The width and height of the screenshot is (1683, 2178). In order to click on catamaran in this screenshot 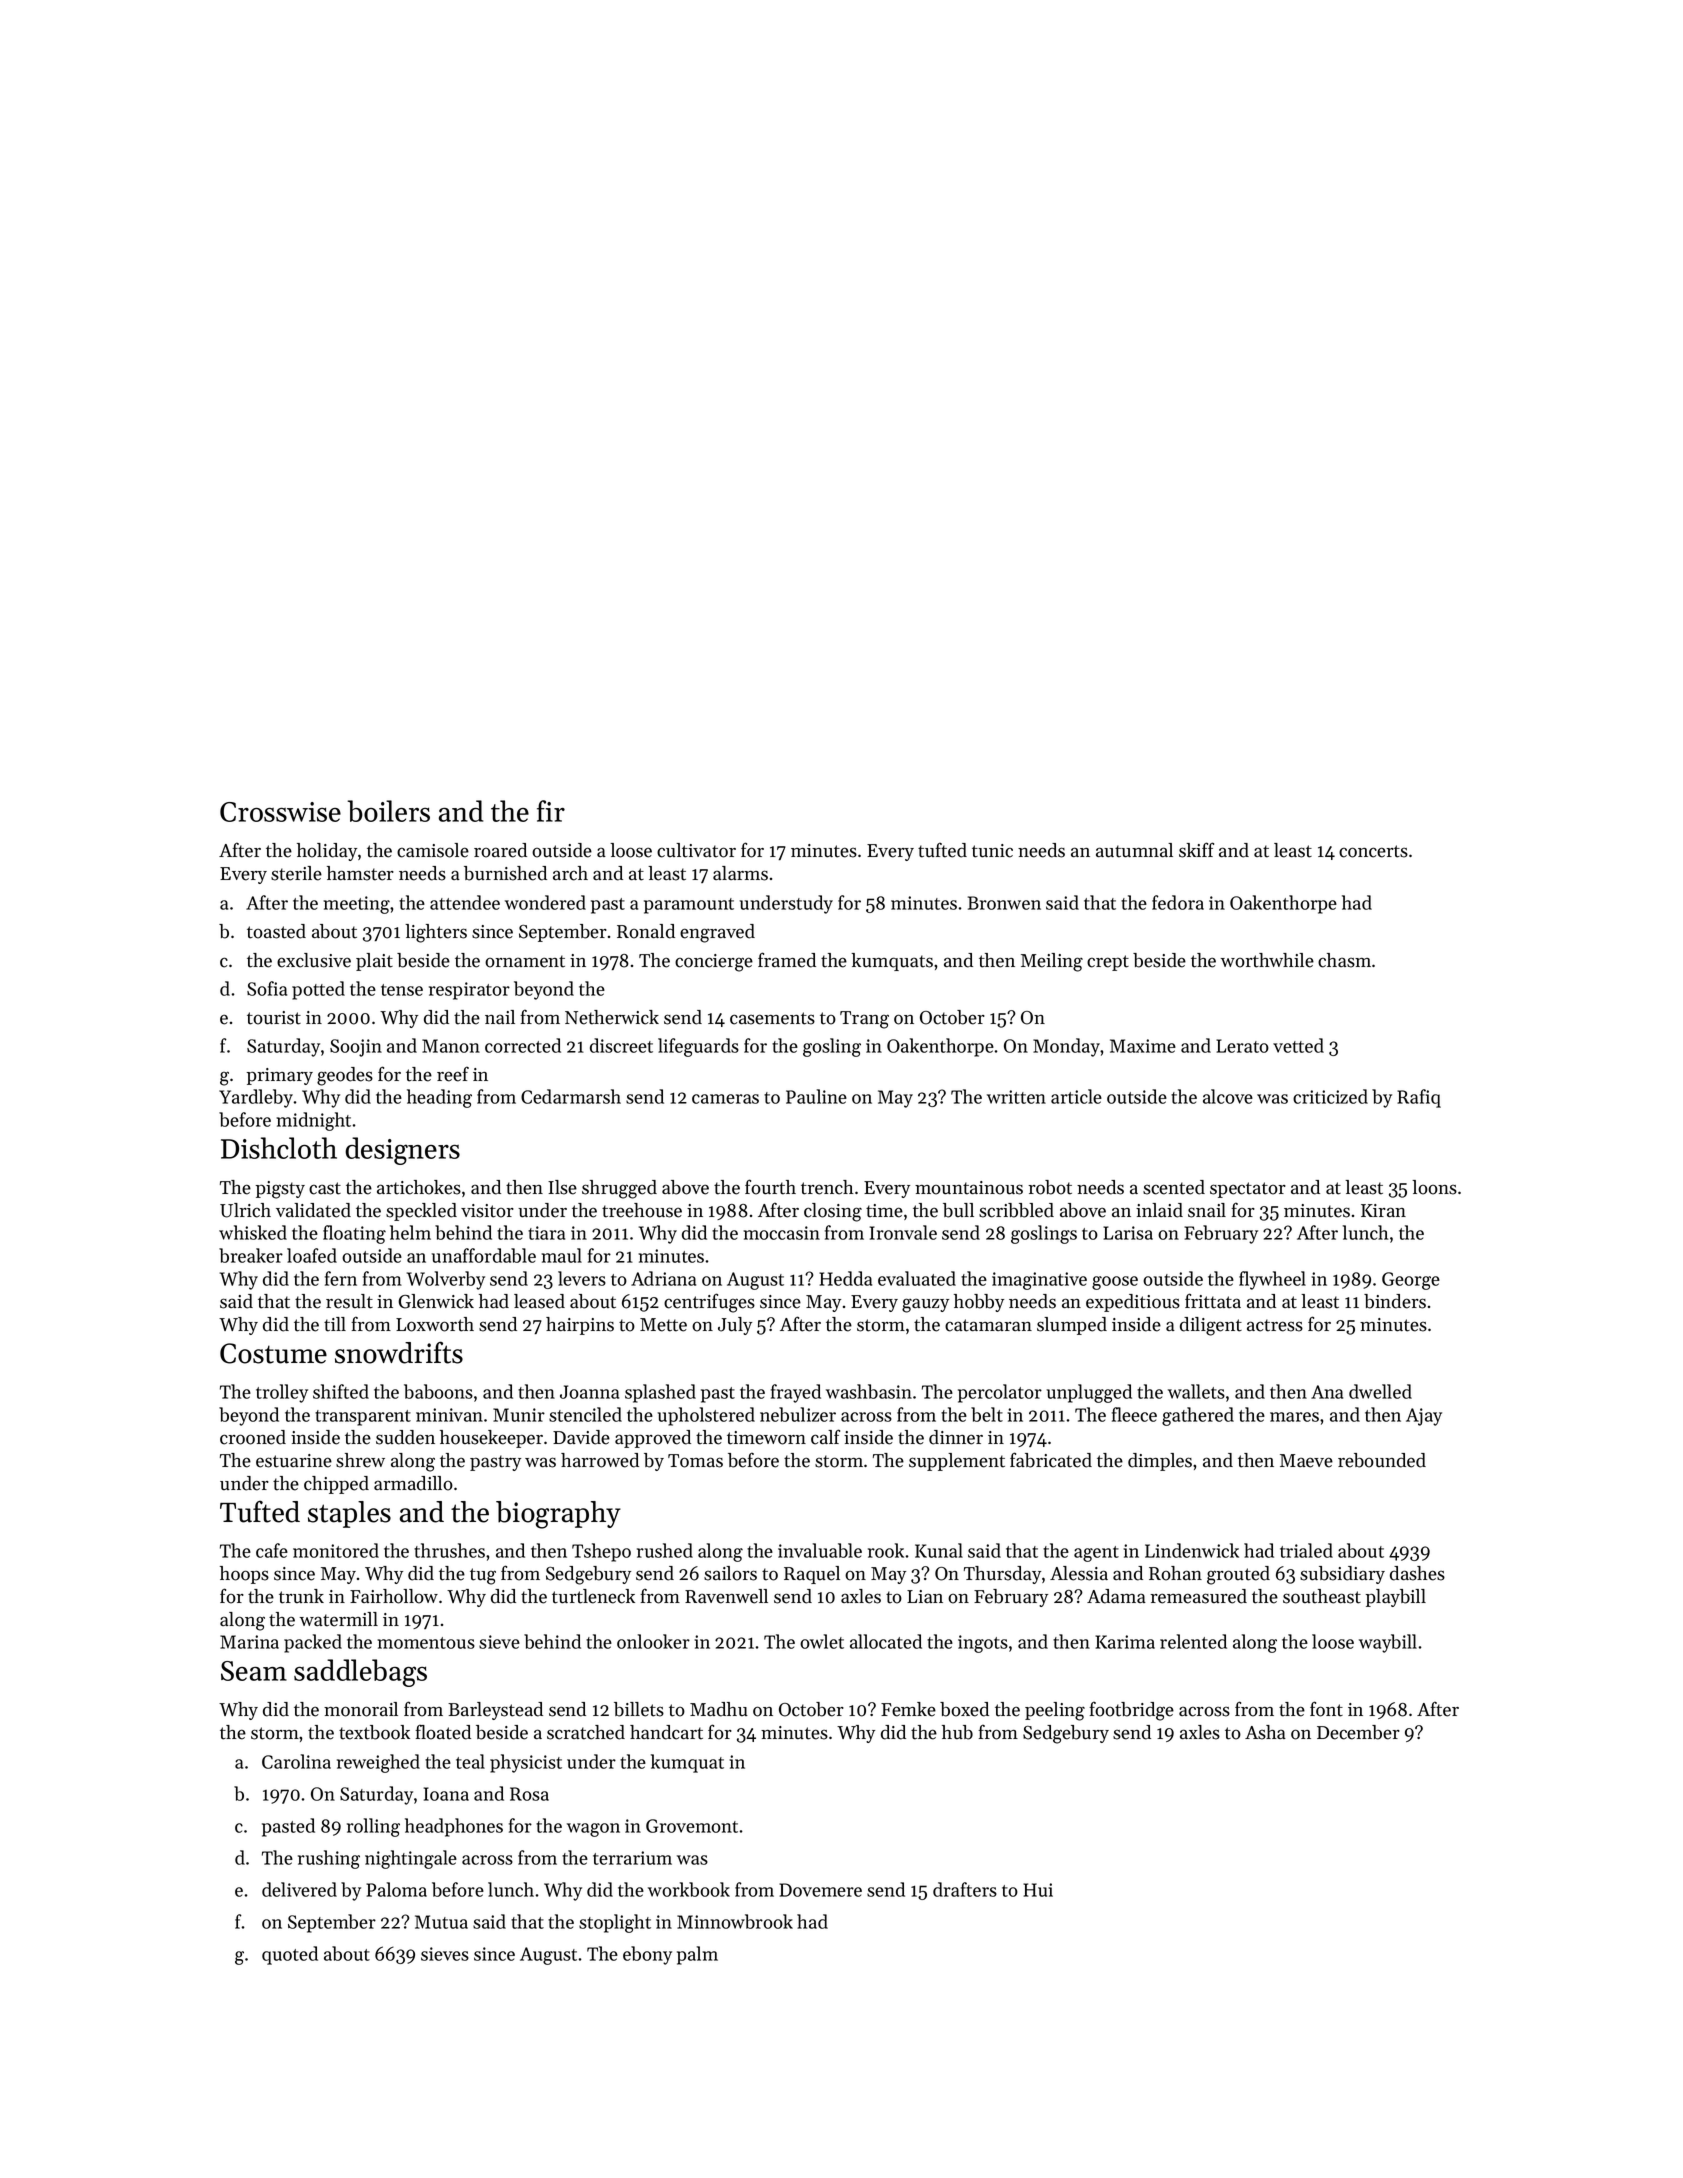, I will do `click(988, 1325)`.
